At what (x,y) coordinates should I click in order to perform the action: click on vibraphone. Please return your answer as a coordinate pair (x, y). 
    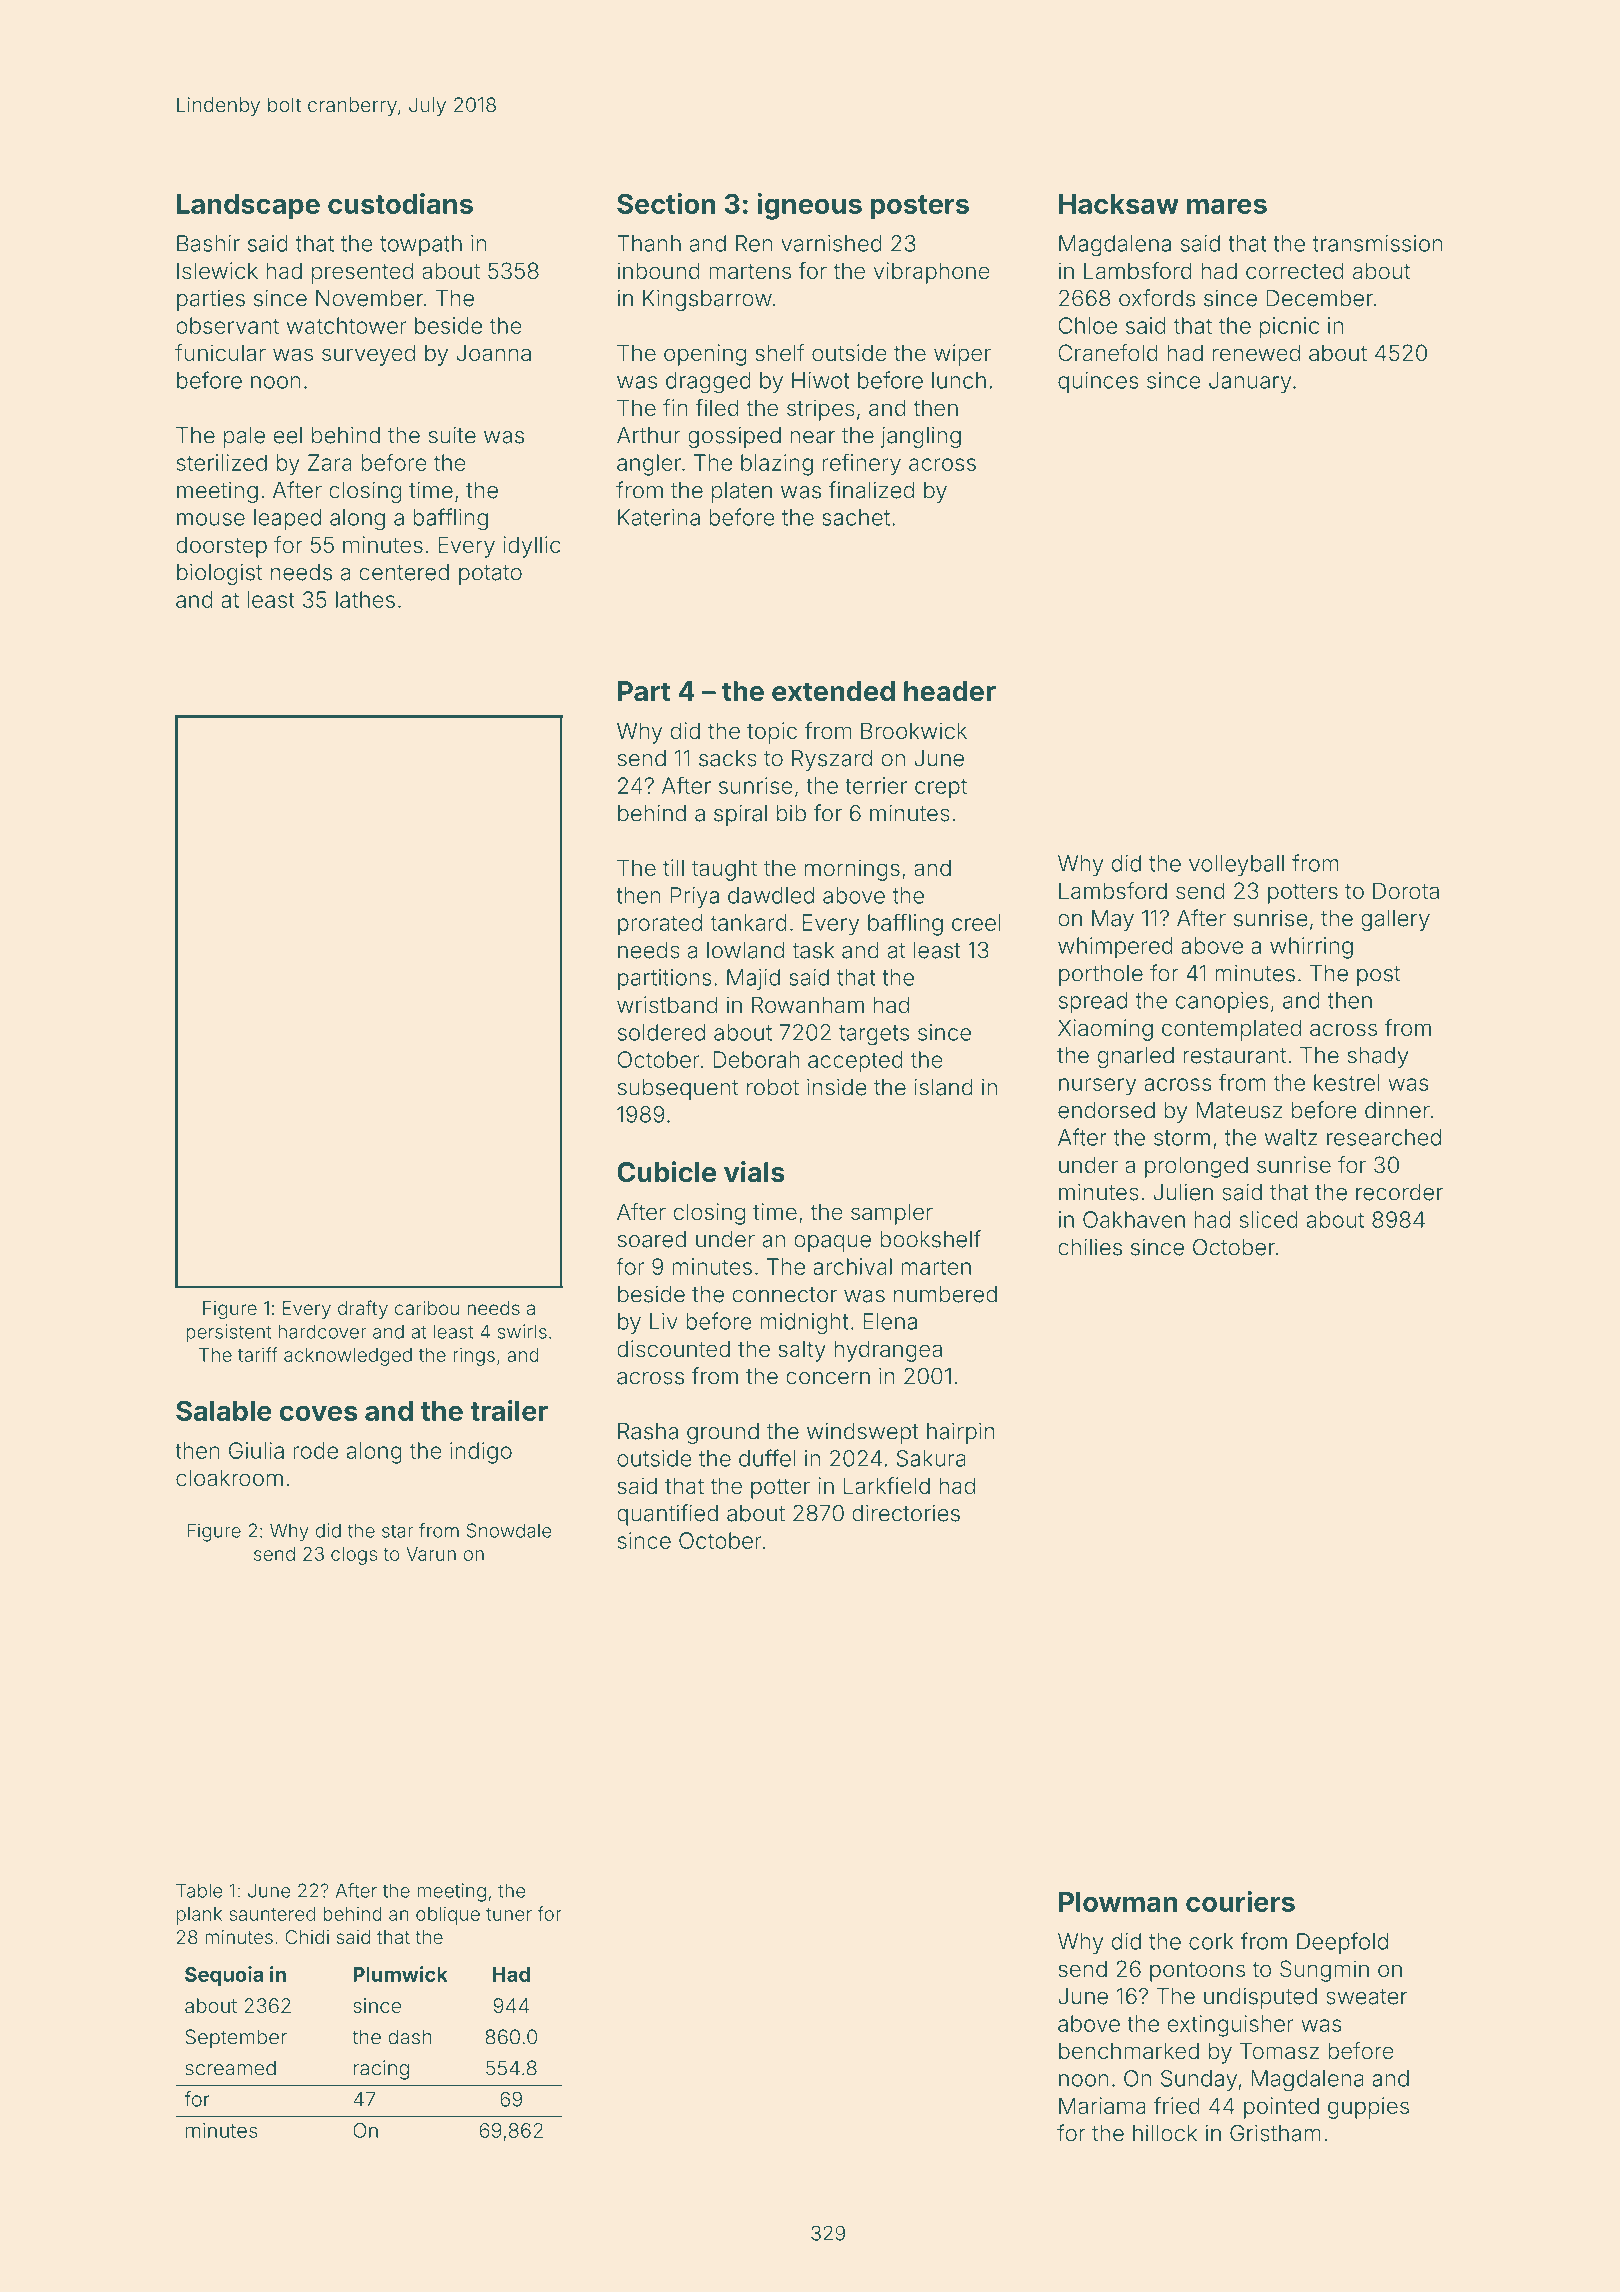
    Looking at the image, I should click on (932, 273).
